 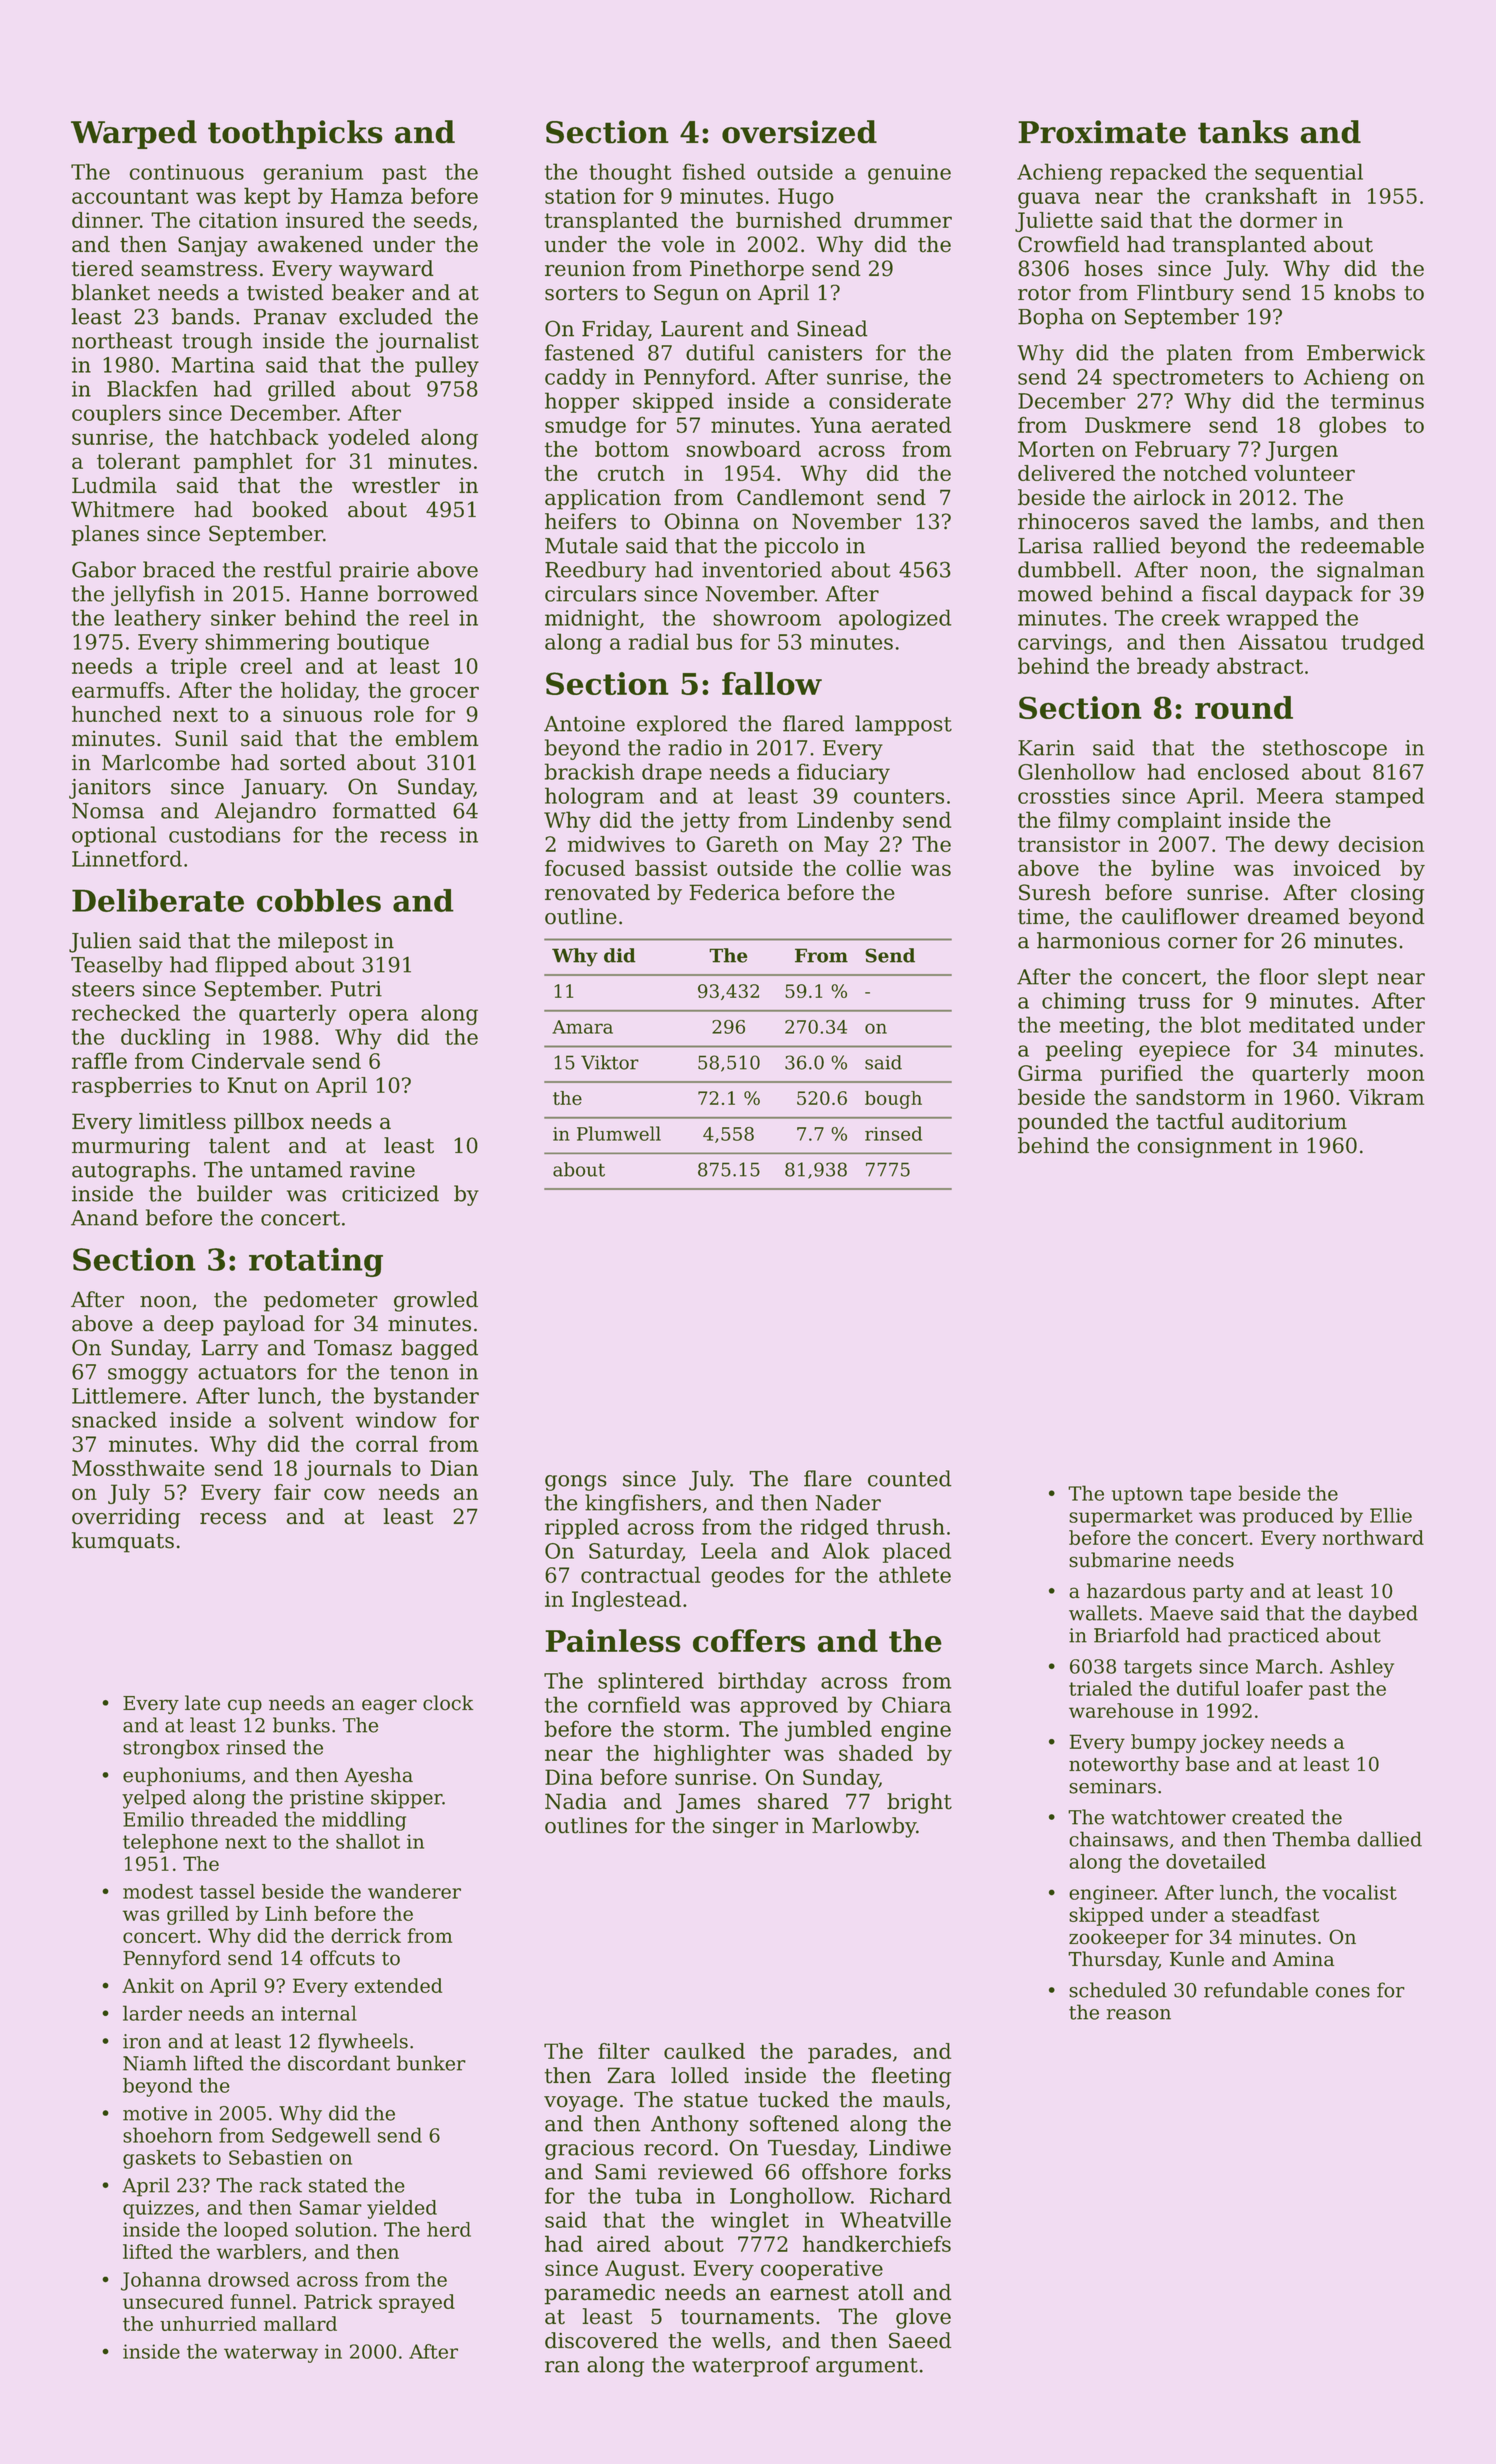 What do you see at coordinates (1343, 1992) in the image?
I see `cones` at bounding box center [1343, 1992].
